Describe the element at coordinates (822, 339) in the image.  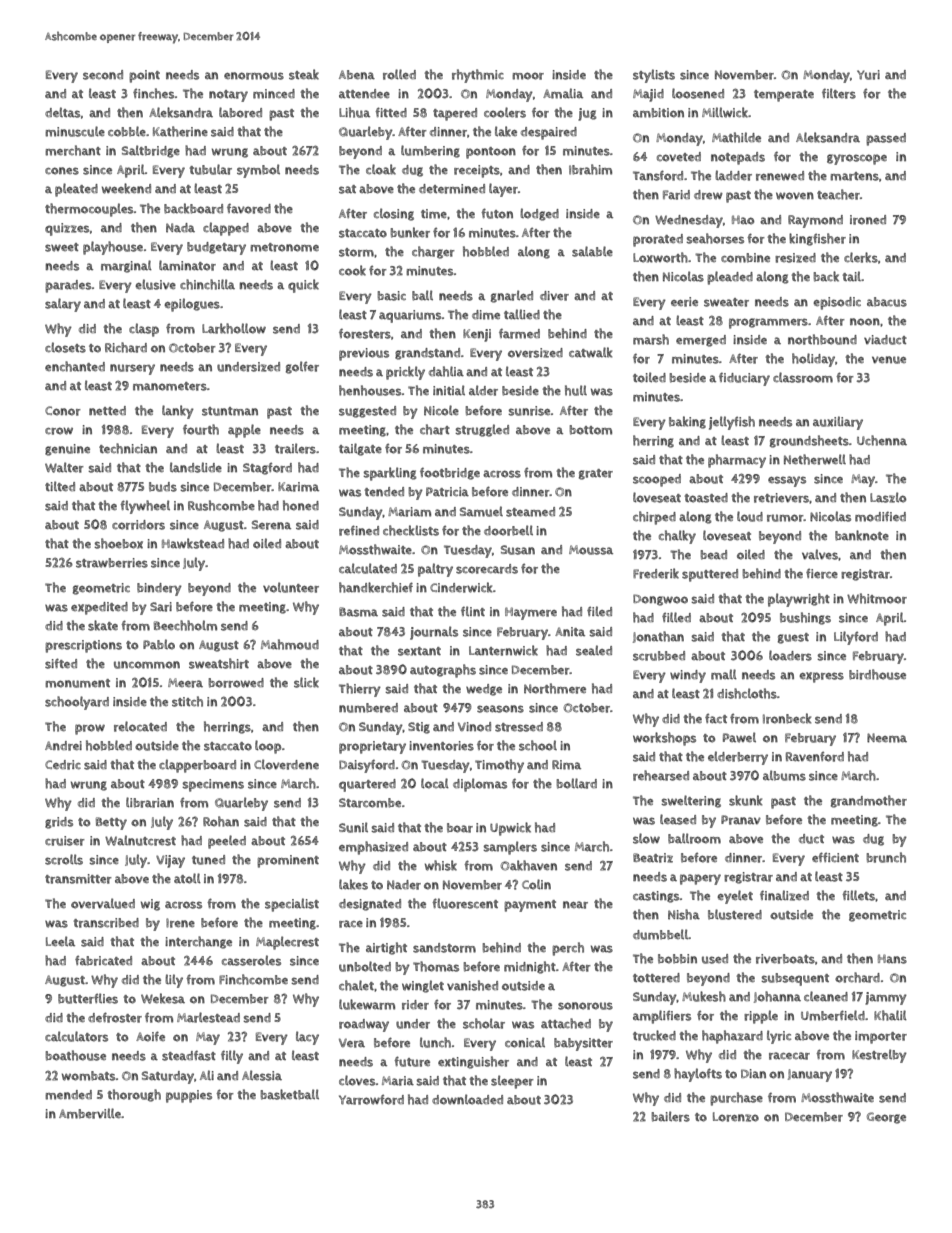
I see `northbound` at that location.
